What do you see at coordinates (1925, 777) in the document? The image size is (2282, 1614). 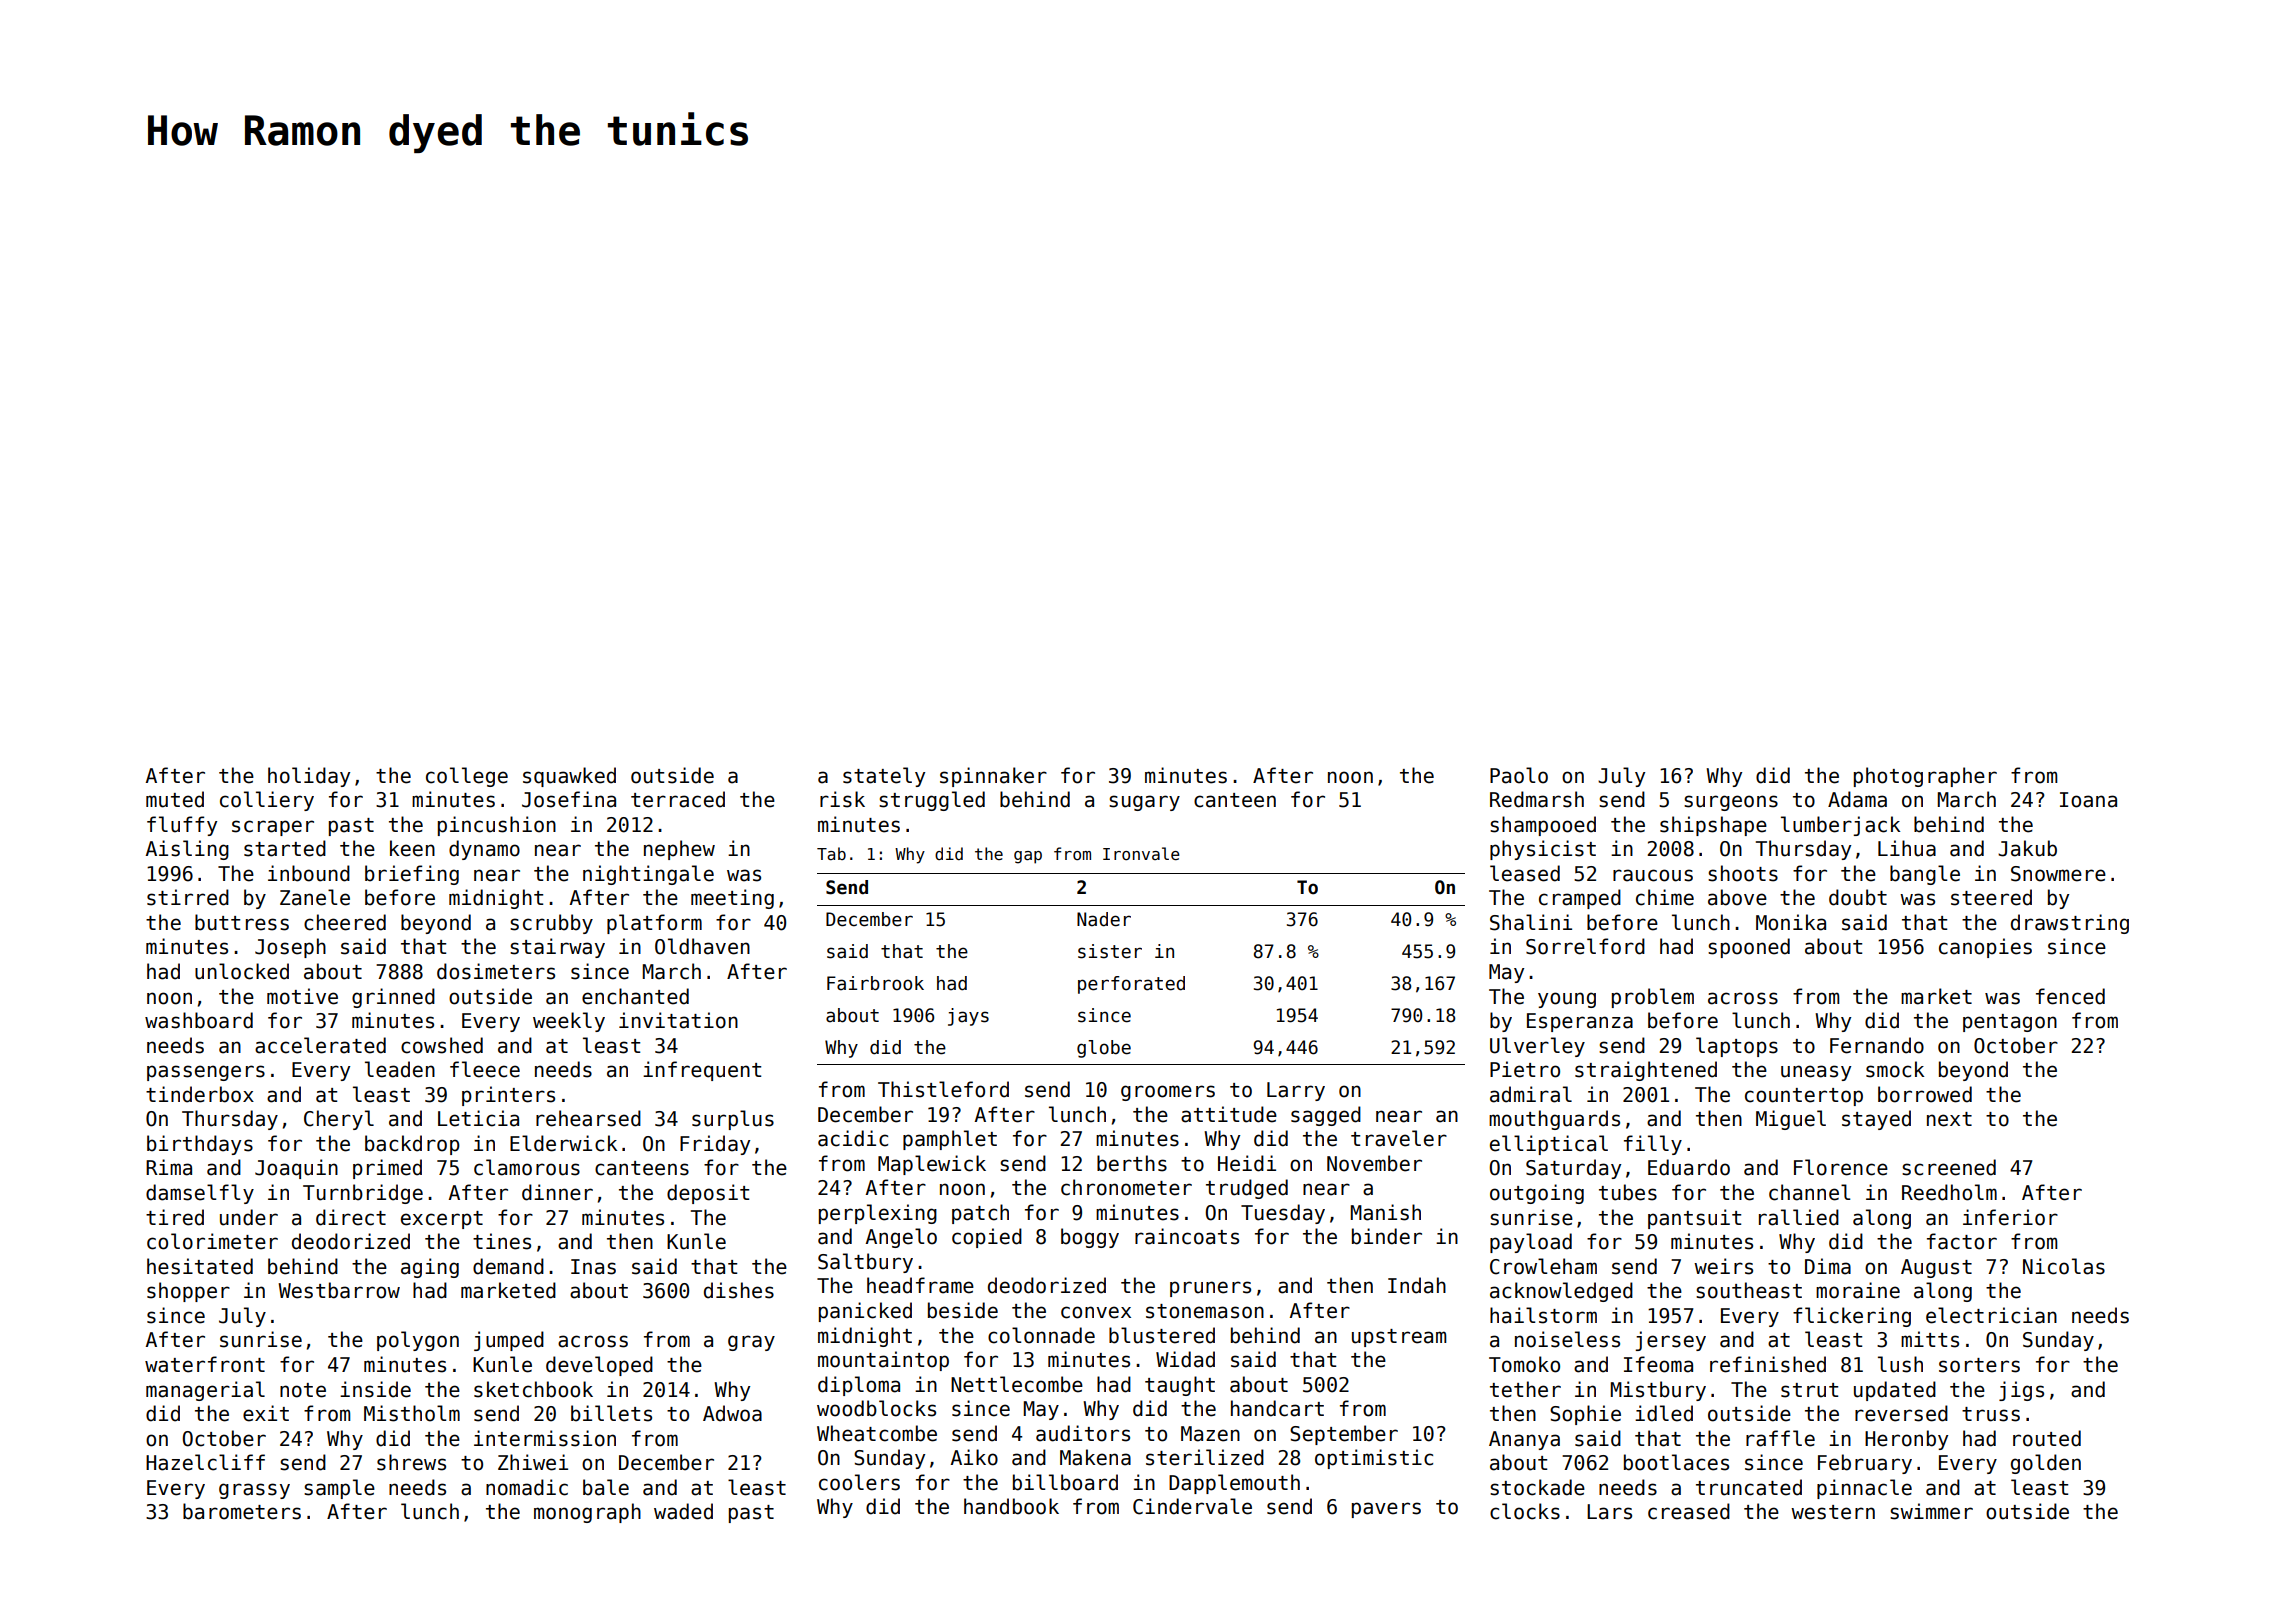 I see `photographer` at bounding box center [1925, 777].
